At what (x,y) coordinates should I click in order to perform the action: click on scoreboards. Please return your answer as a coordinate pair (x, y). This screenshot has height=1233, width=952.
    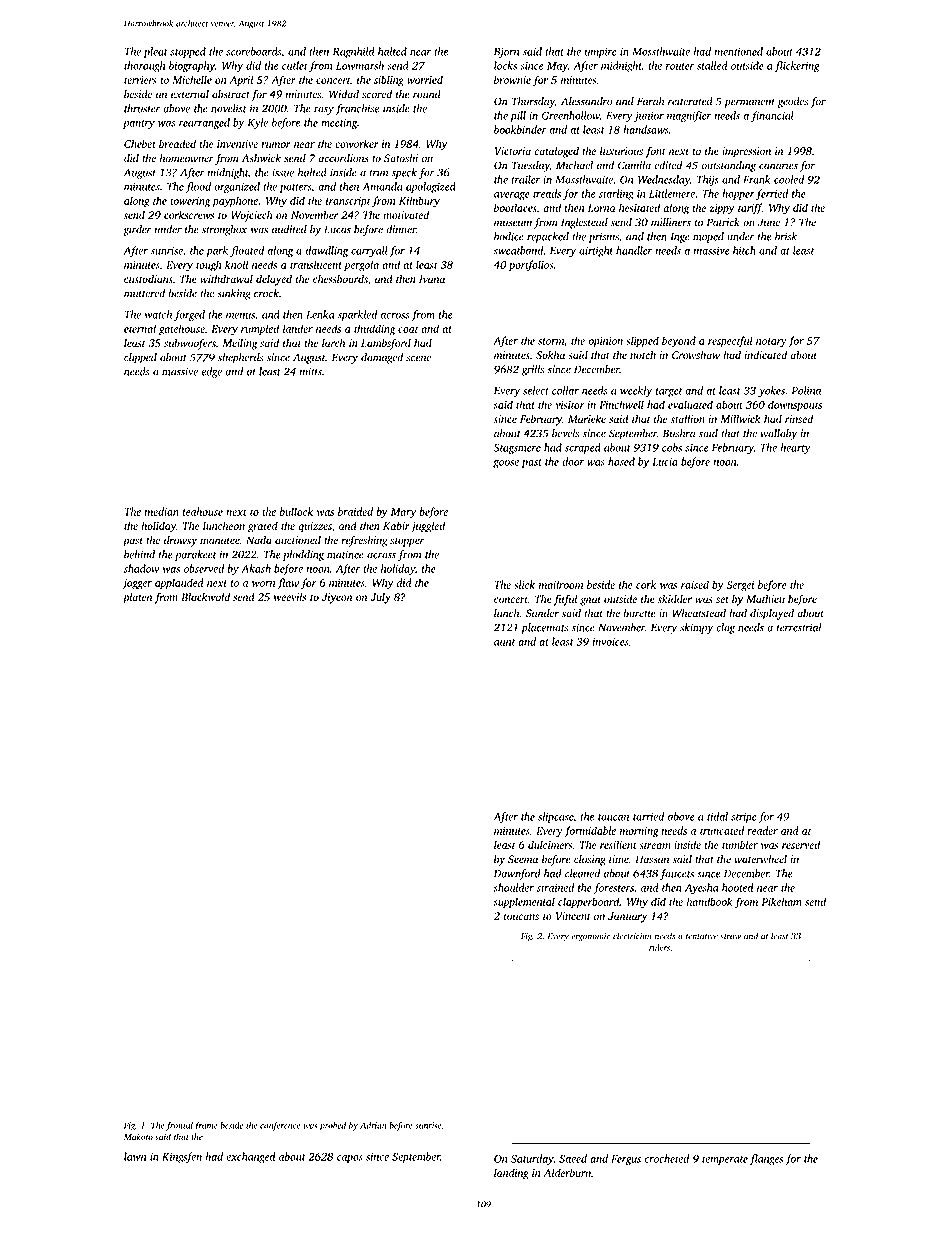
    Looking at the image, I should click on (253, 51).
